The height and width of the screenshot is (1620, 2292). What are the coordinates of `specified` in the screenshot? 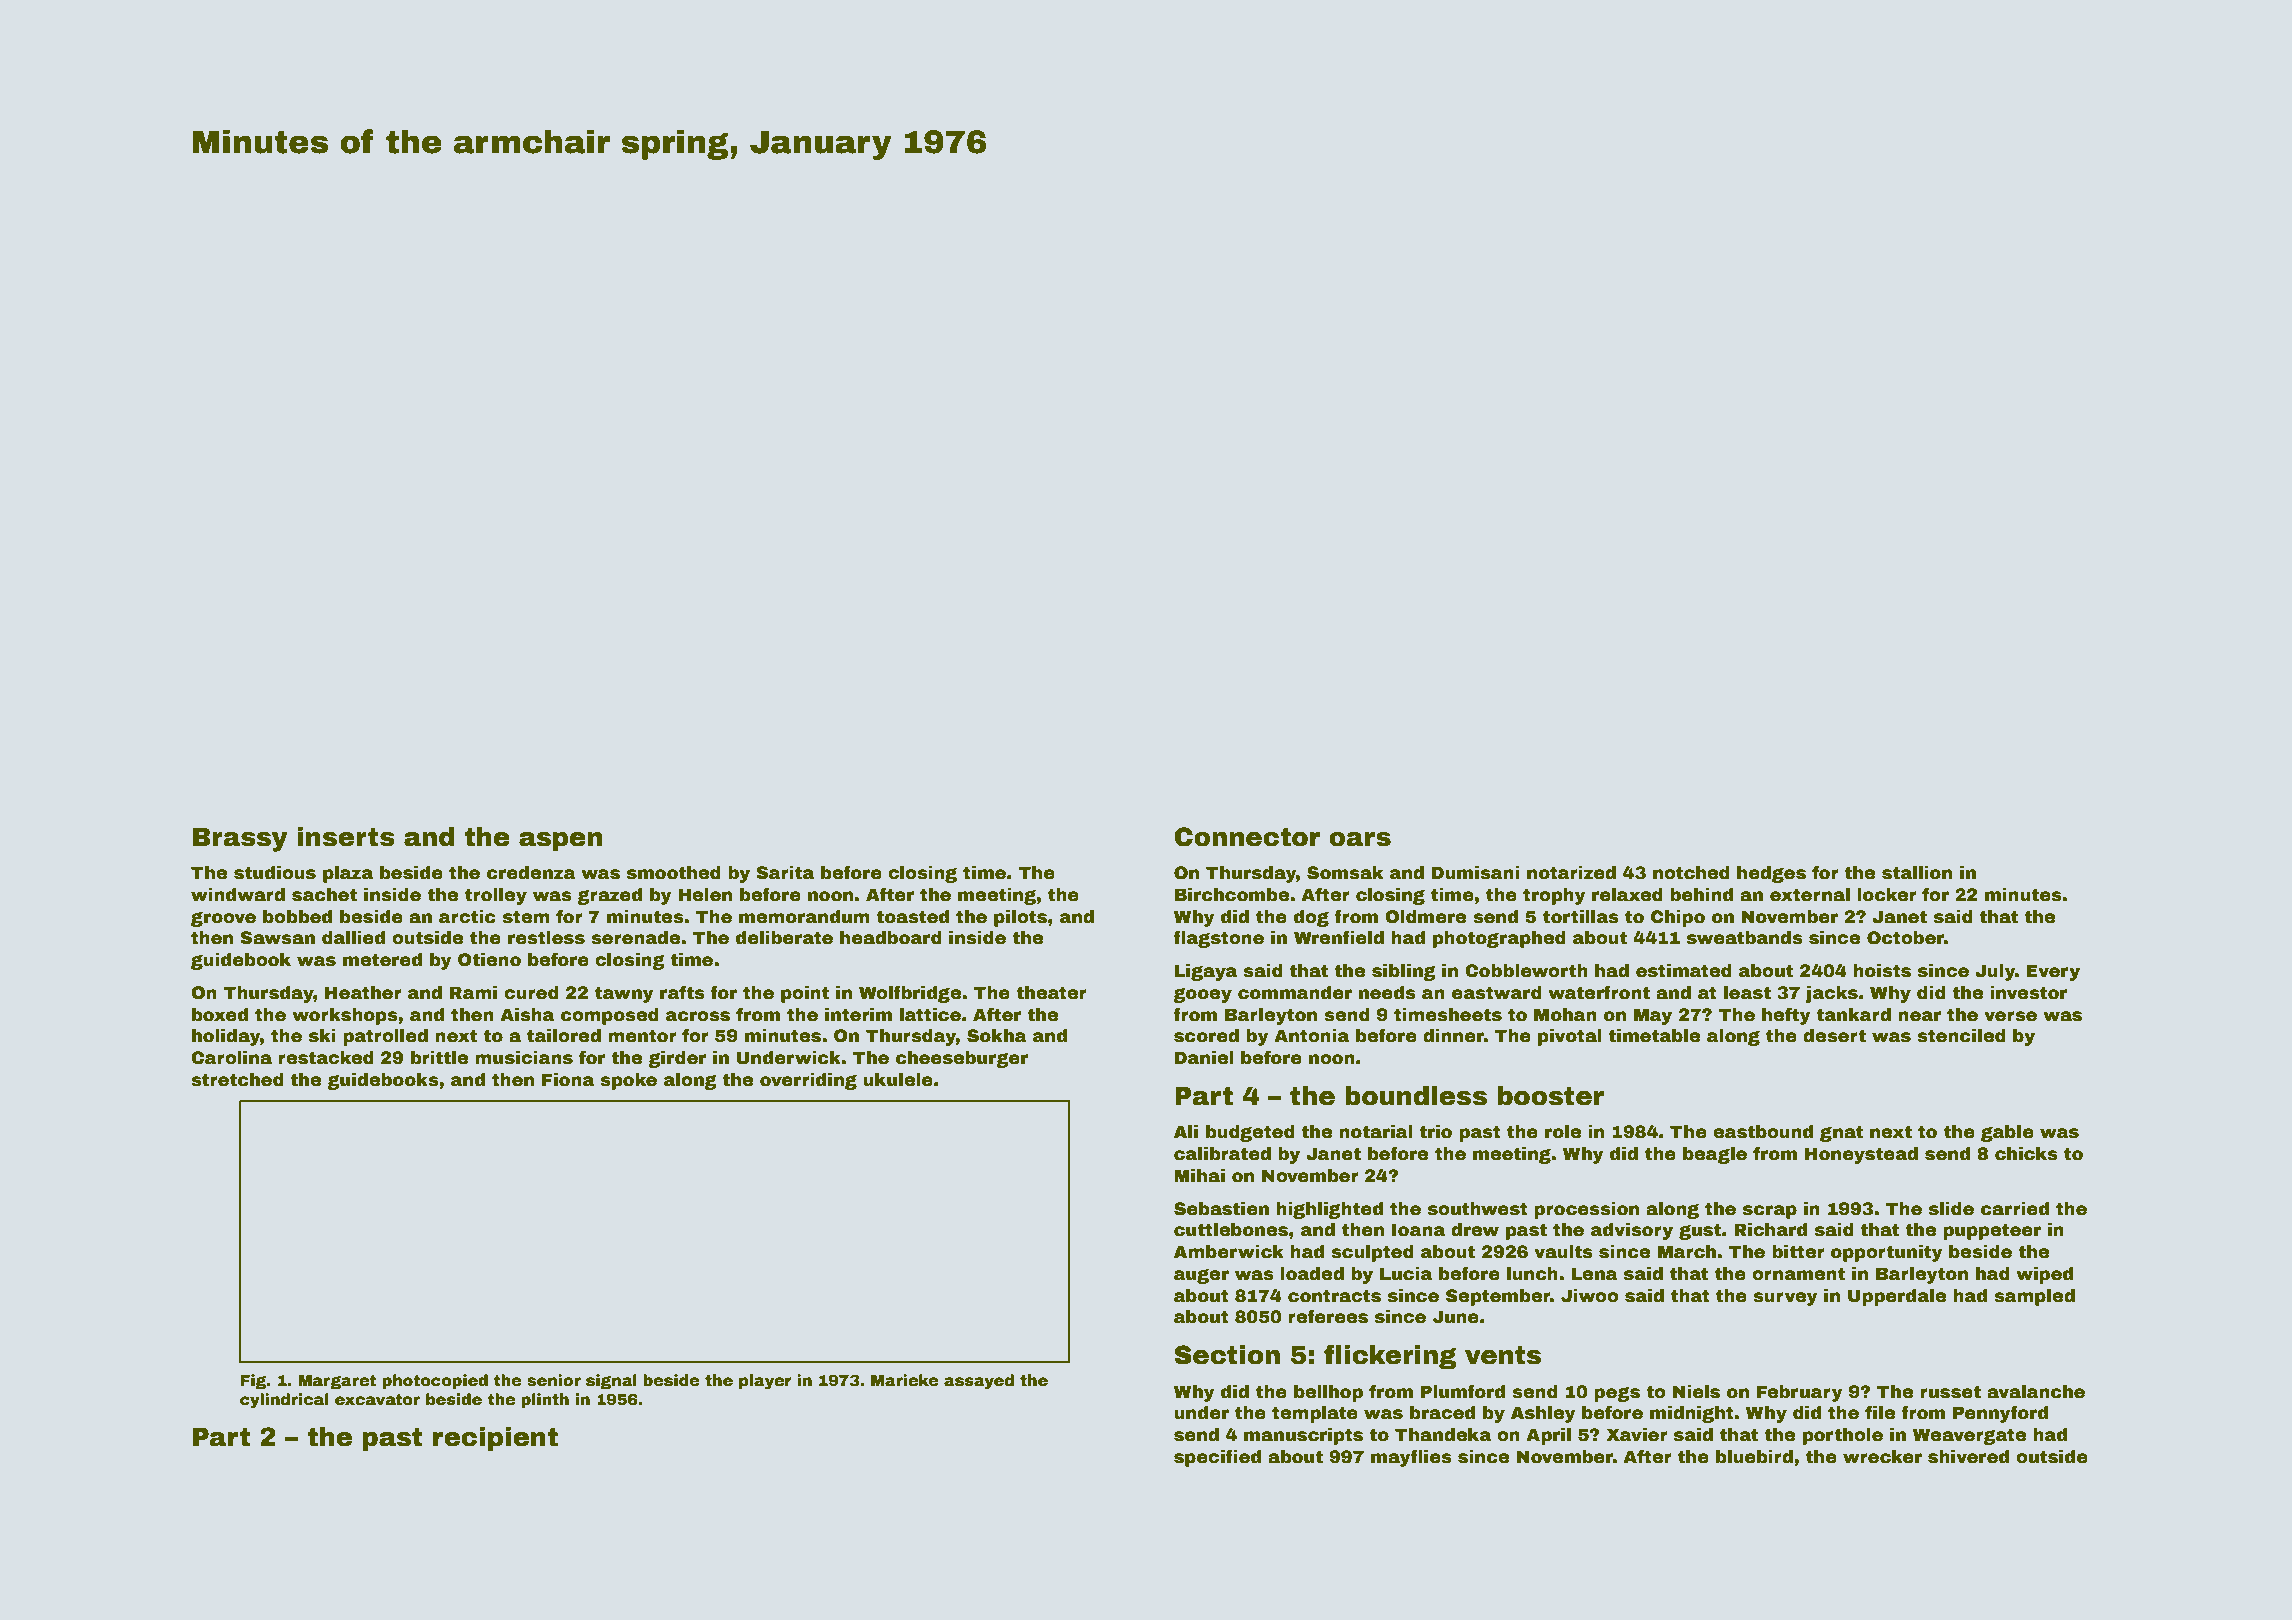 It's located at (1217, 1458).
